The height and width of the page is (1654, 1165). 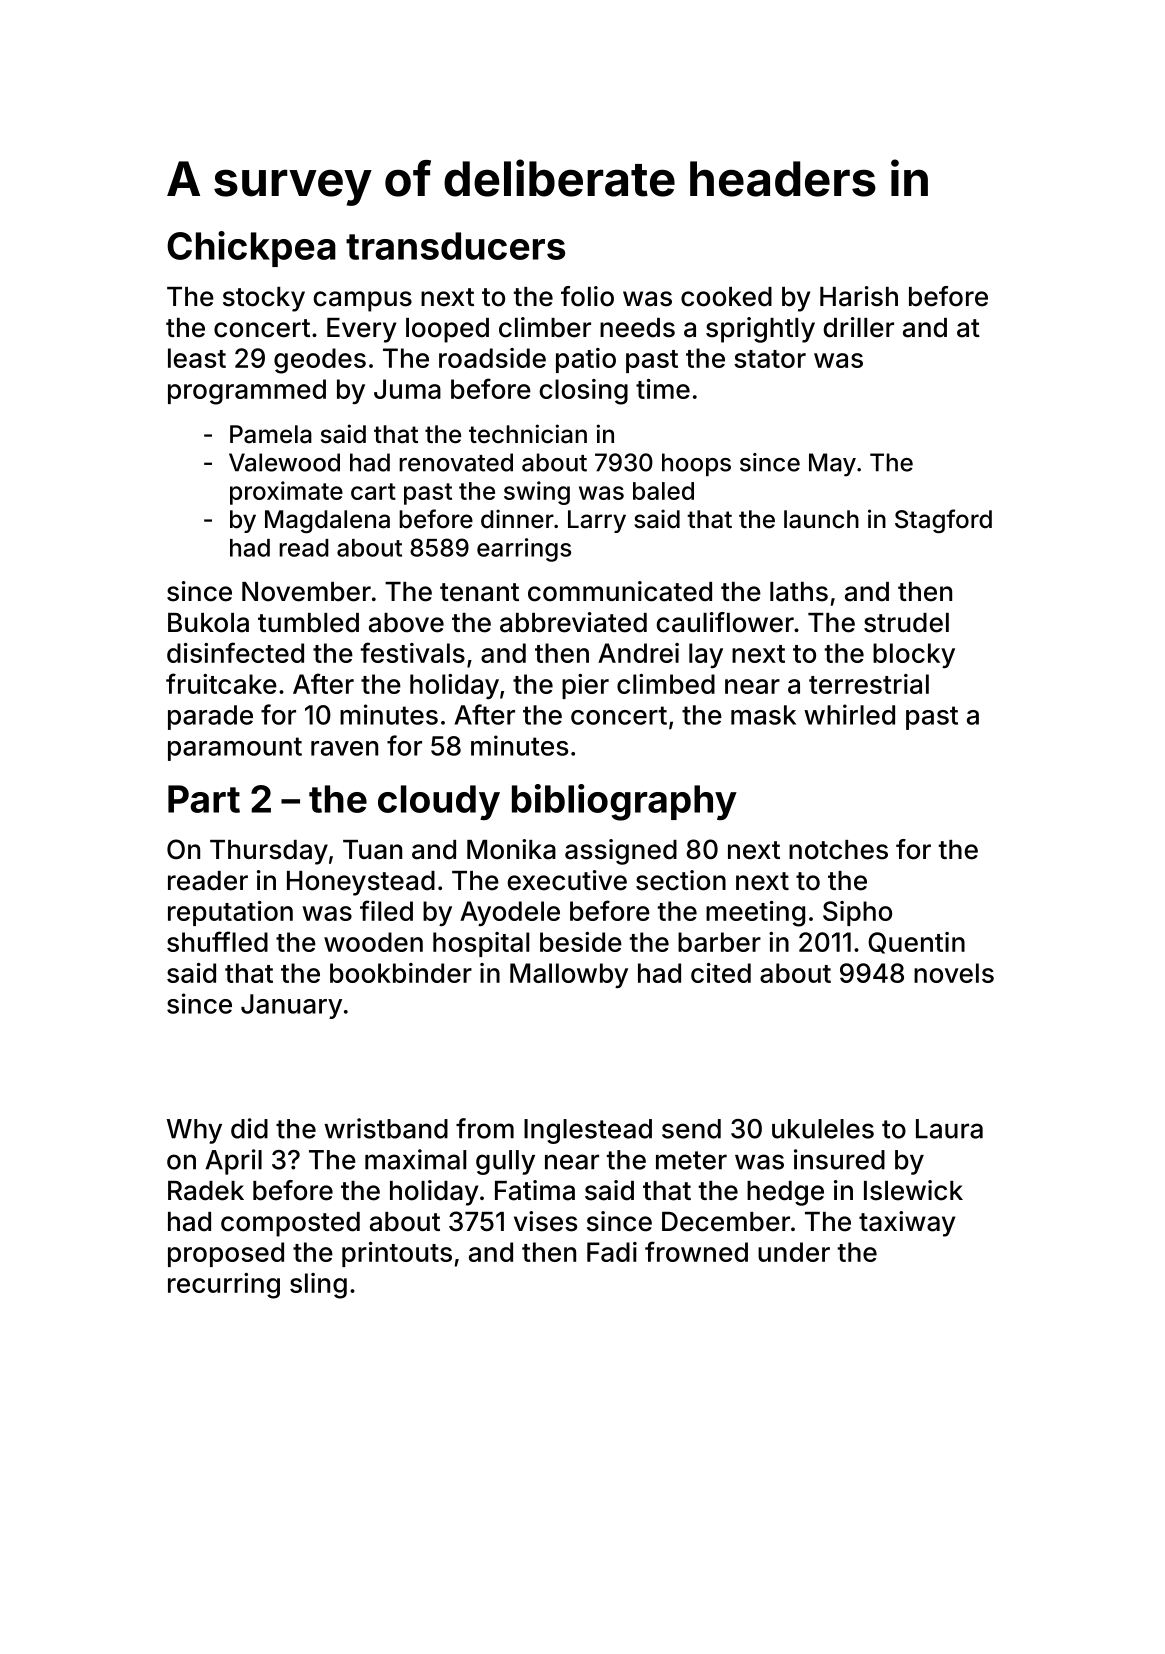 I want to click on communicated, so click(x=620, y=591).
